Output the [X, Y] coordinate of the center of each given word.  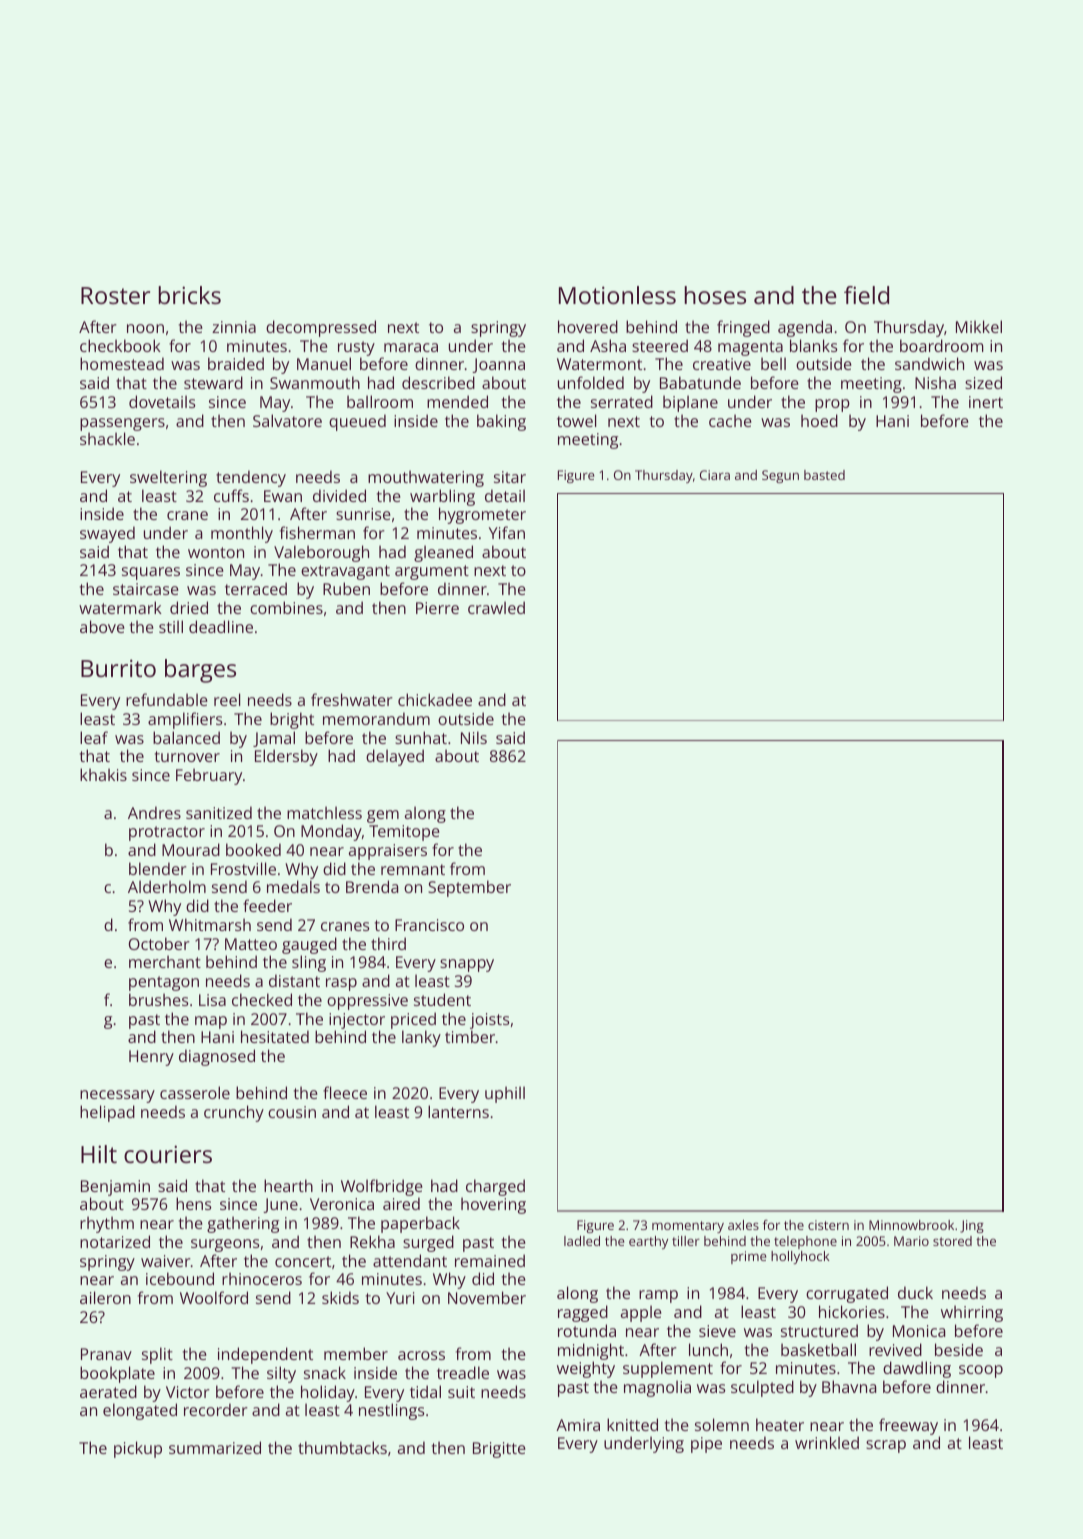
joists [489, 1021]
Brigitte [499, 1450]
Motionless [617, 295]
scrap [886, 1446]
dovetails [162, 401]
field [866, 295]
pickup [138, 1449]
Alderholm [167, 886]
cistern [828, 1225]
